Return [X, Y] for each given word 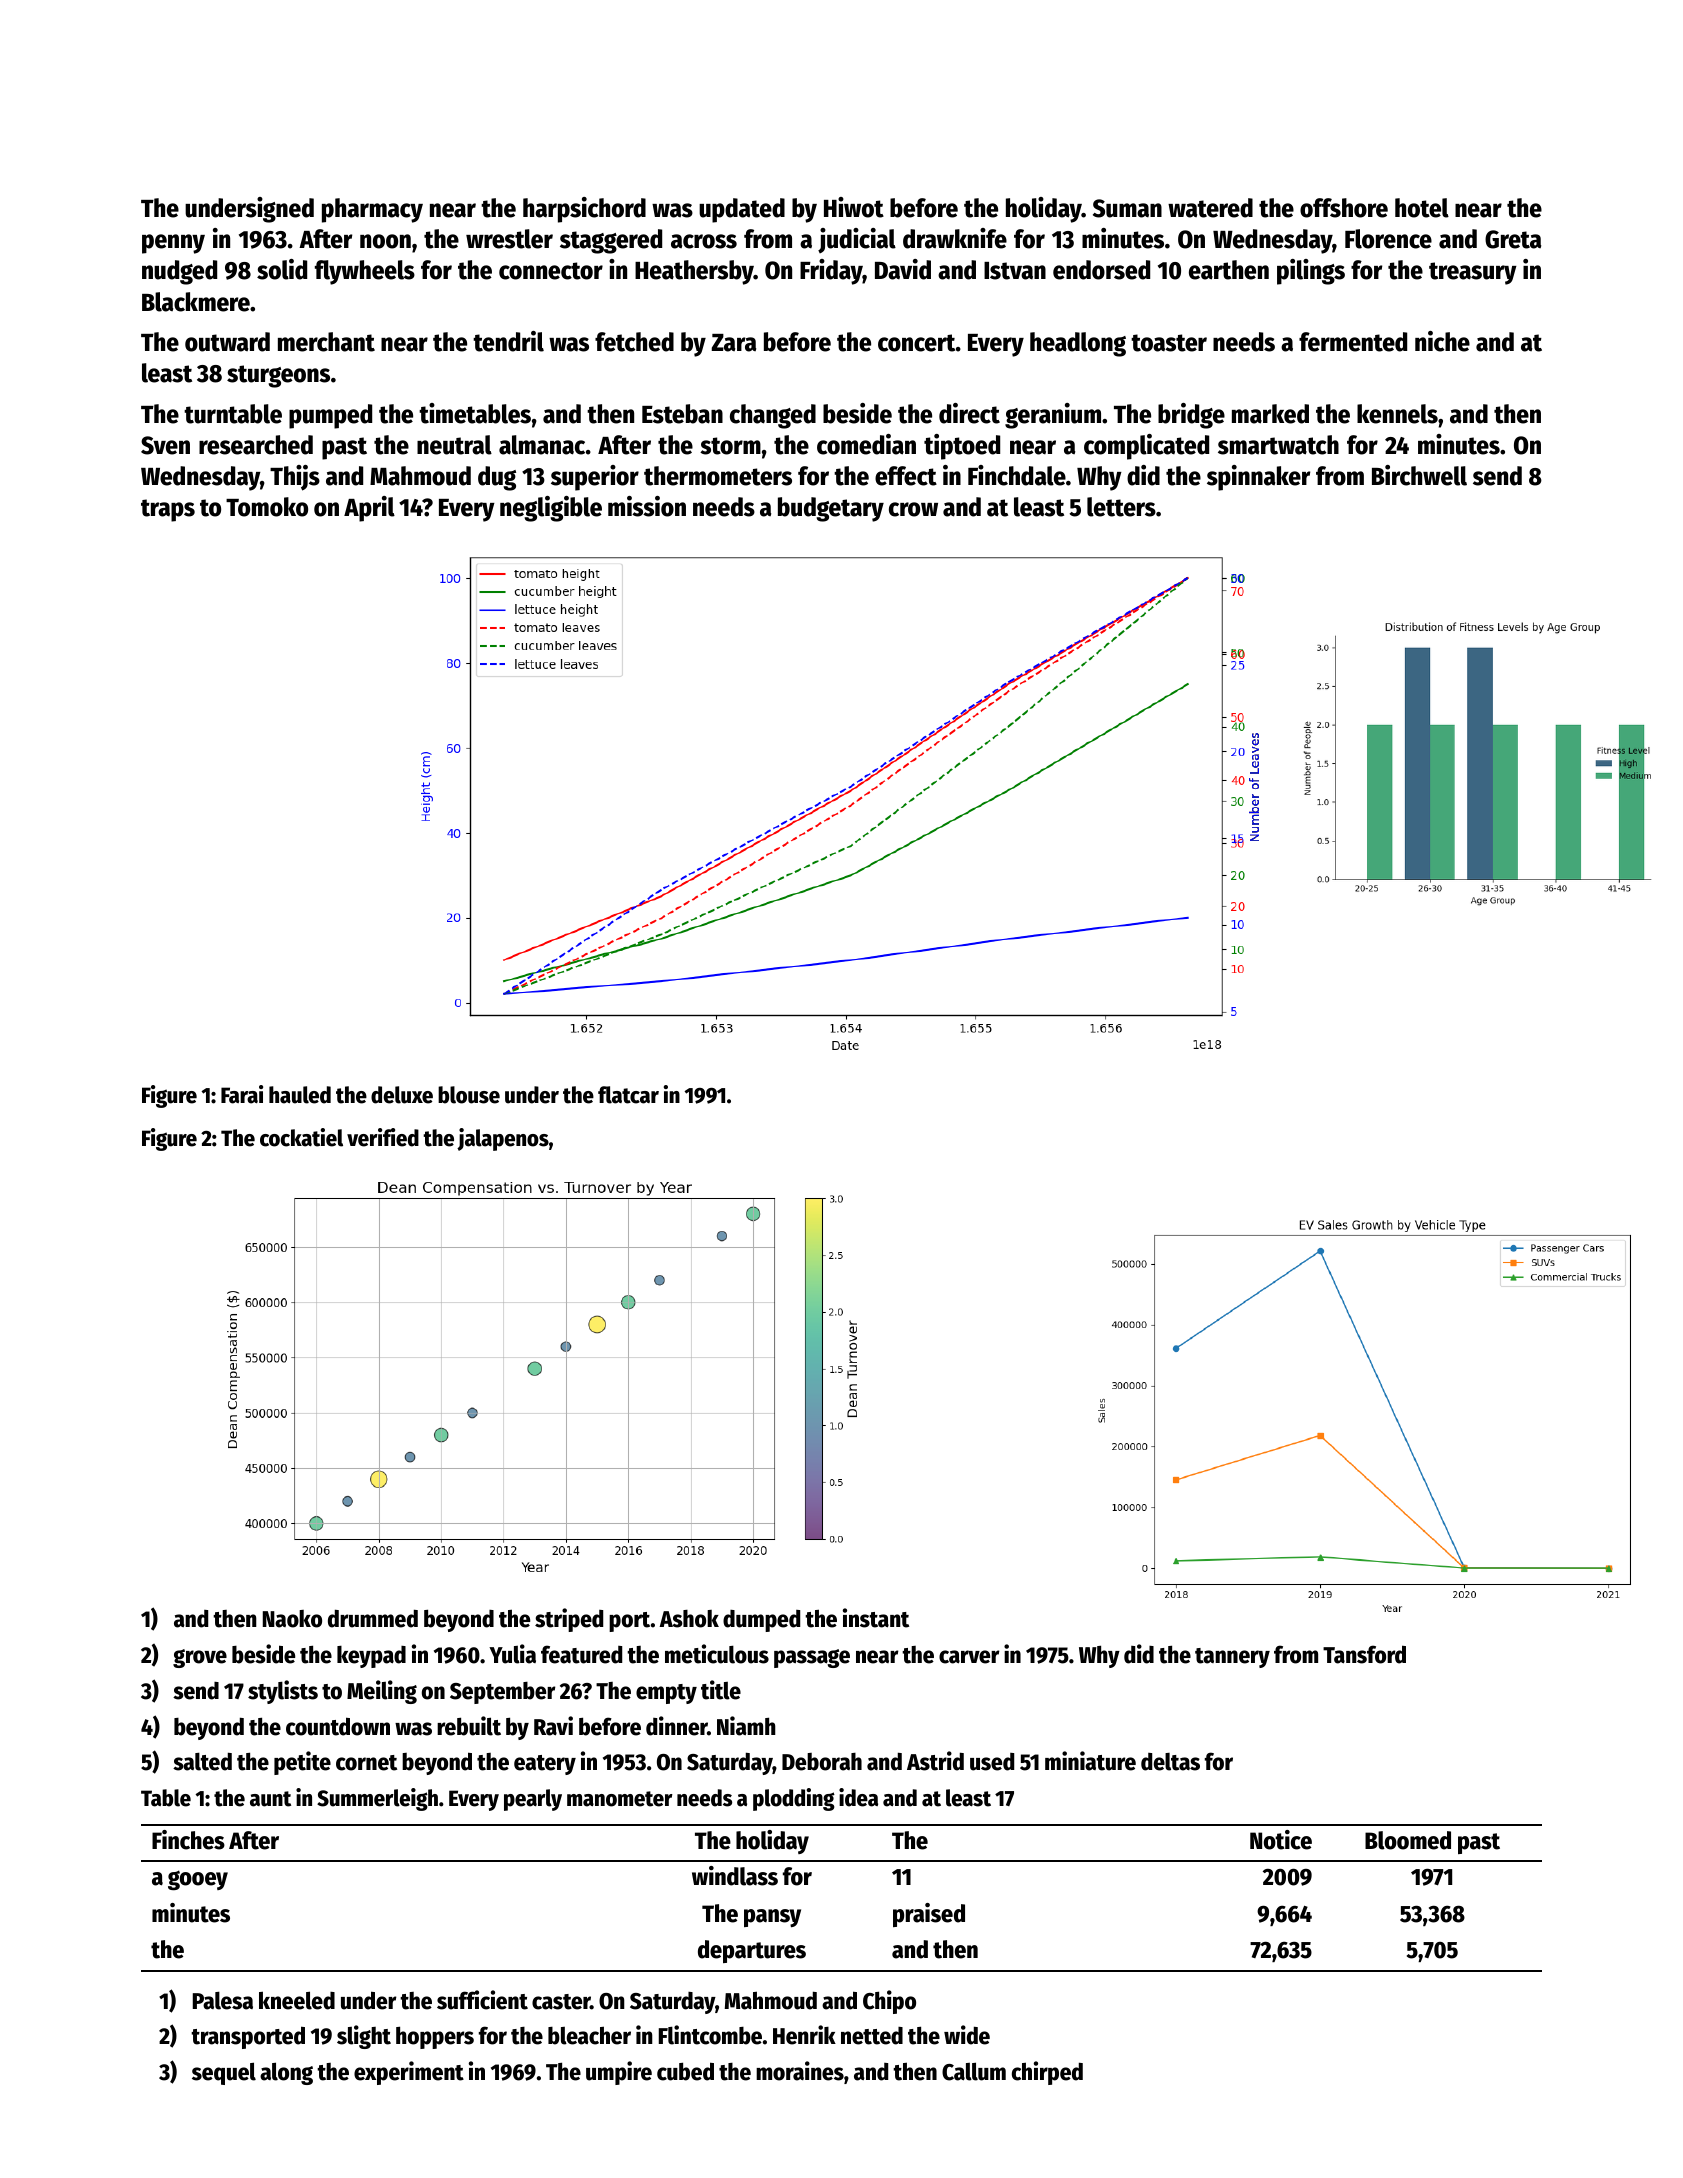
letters [1121, 507]
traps [168, 510]
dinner [677, 1726]
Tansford [1364, 1654]
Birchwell [1419, 475]
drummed [373, 1618]
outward [227, 342]
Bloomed [1408, 1840]
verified [383, 1137]
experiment [409, 2073]
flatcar [628, 1095]
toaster [1169, 343]
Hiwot [854, 207]
